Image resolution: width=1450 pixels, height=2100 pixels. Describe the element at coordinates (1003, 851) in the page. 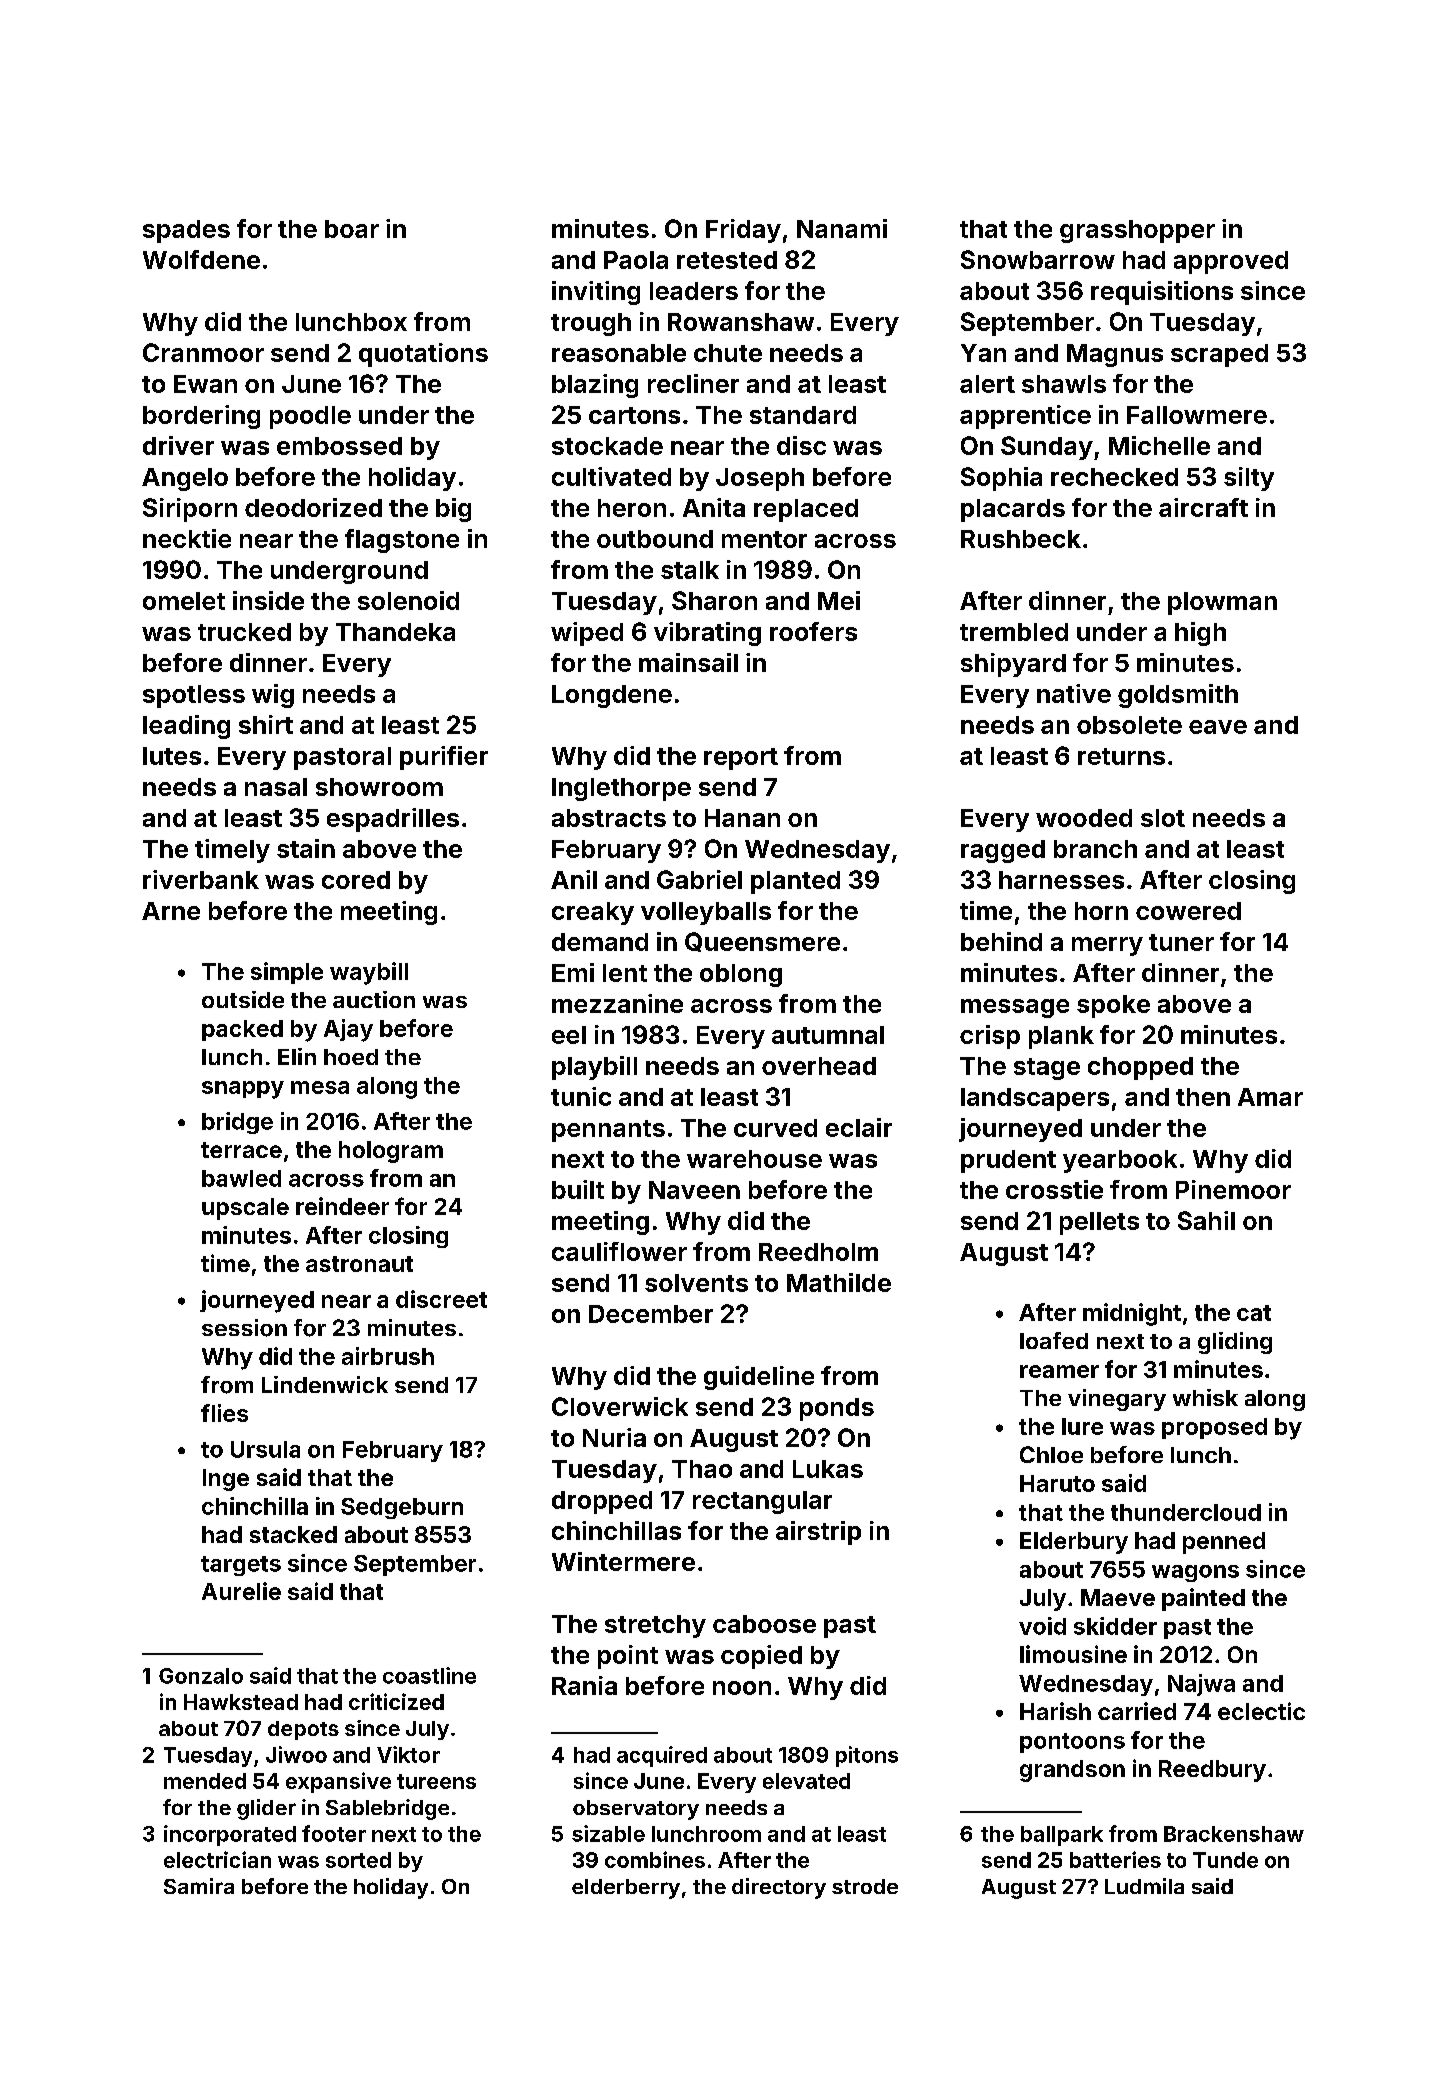

I see `ragged` at that location.
